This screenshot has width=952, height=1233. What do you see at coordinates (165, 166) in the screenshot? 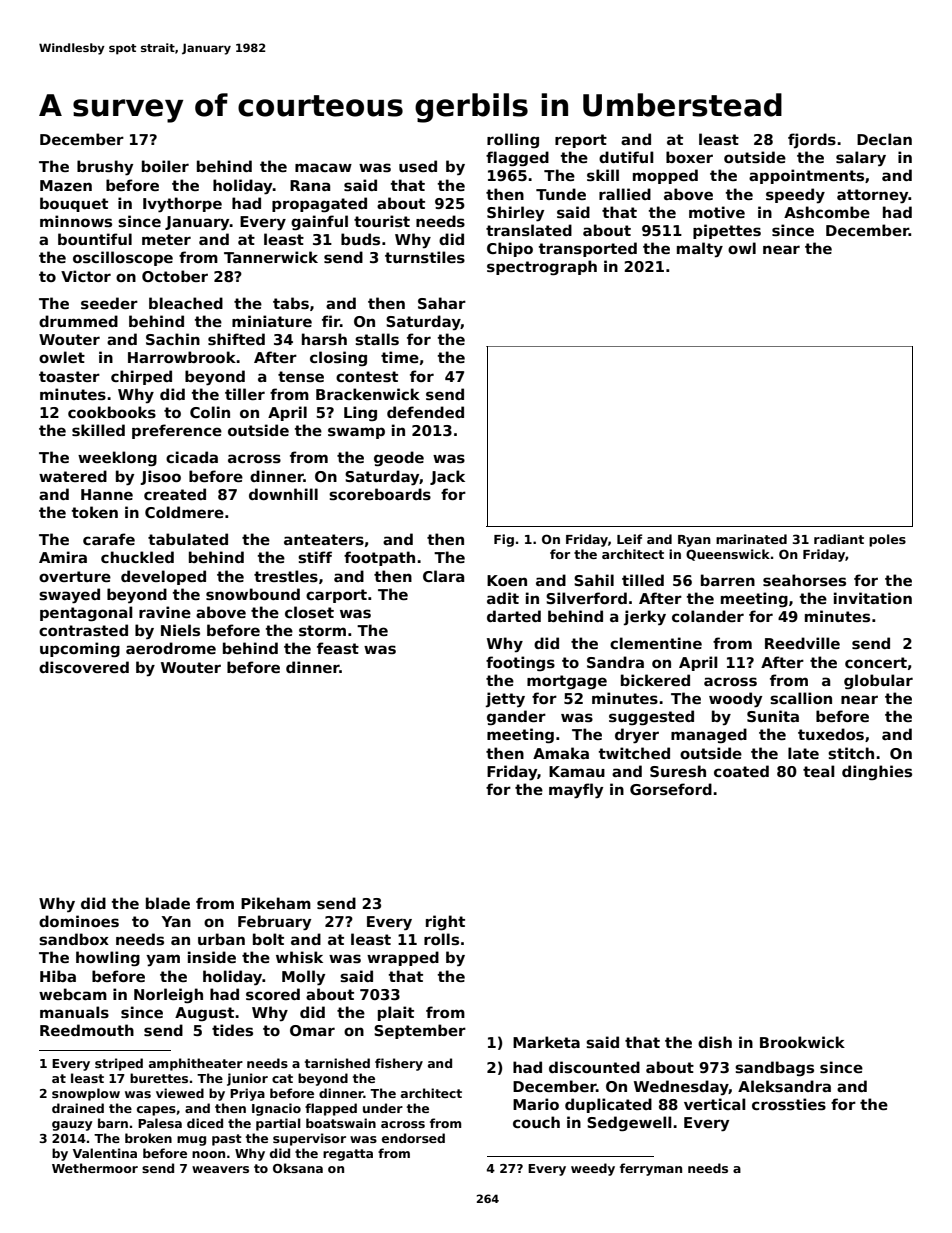
I see `boiler` at bounding box center [165, 166].
